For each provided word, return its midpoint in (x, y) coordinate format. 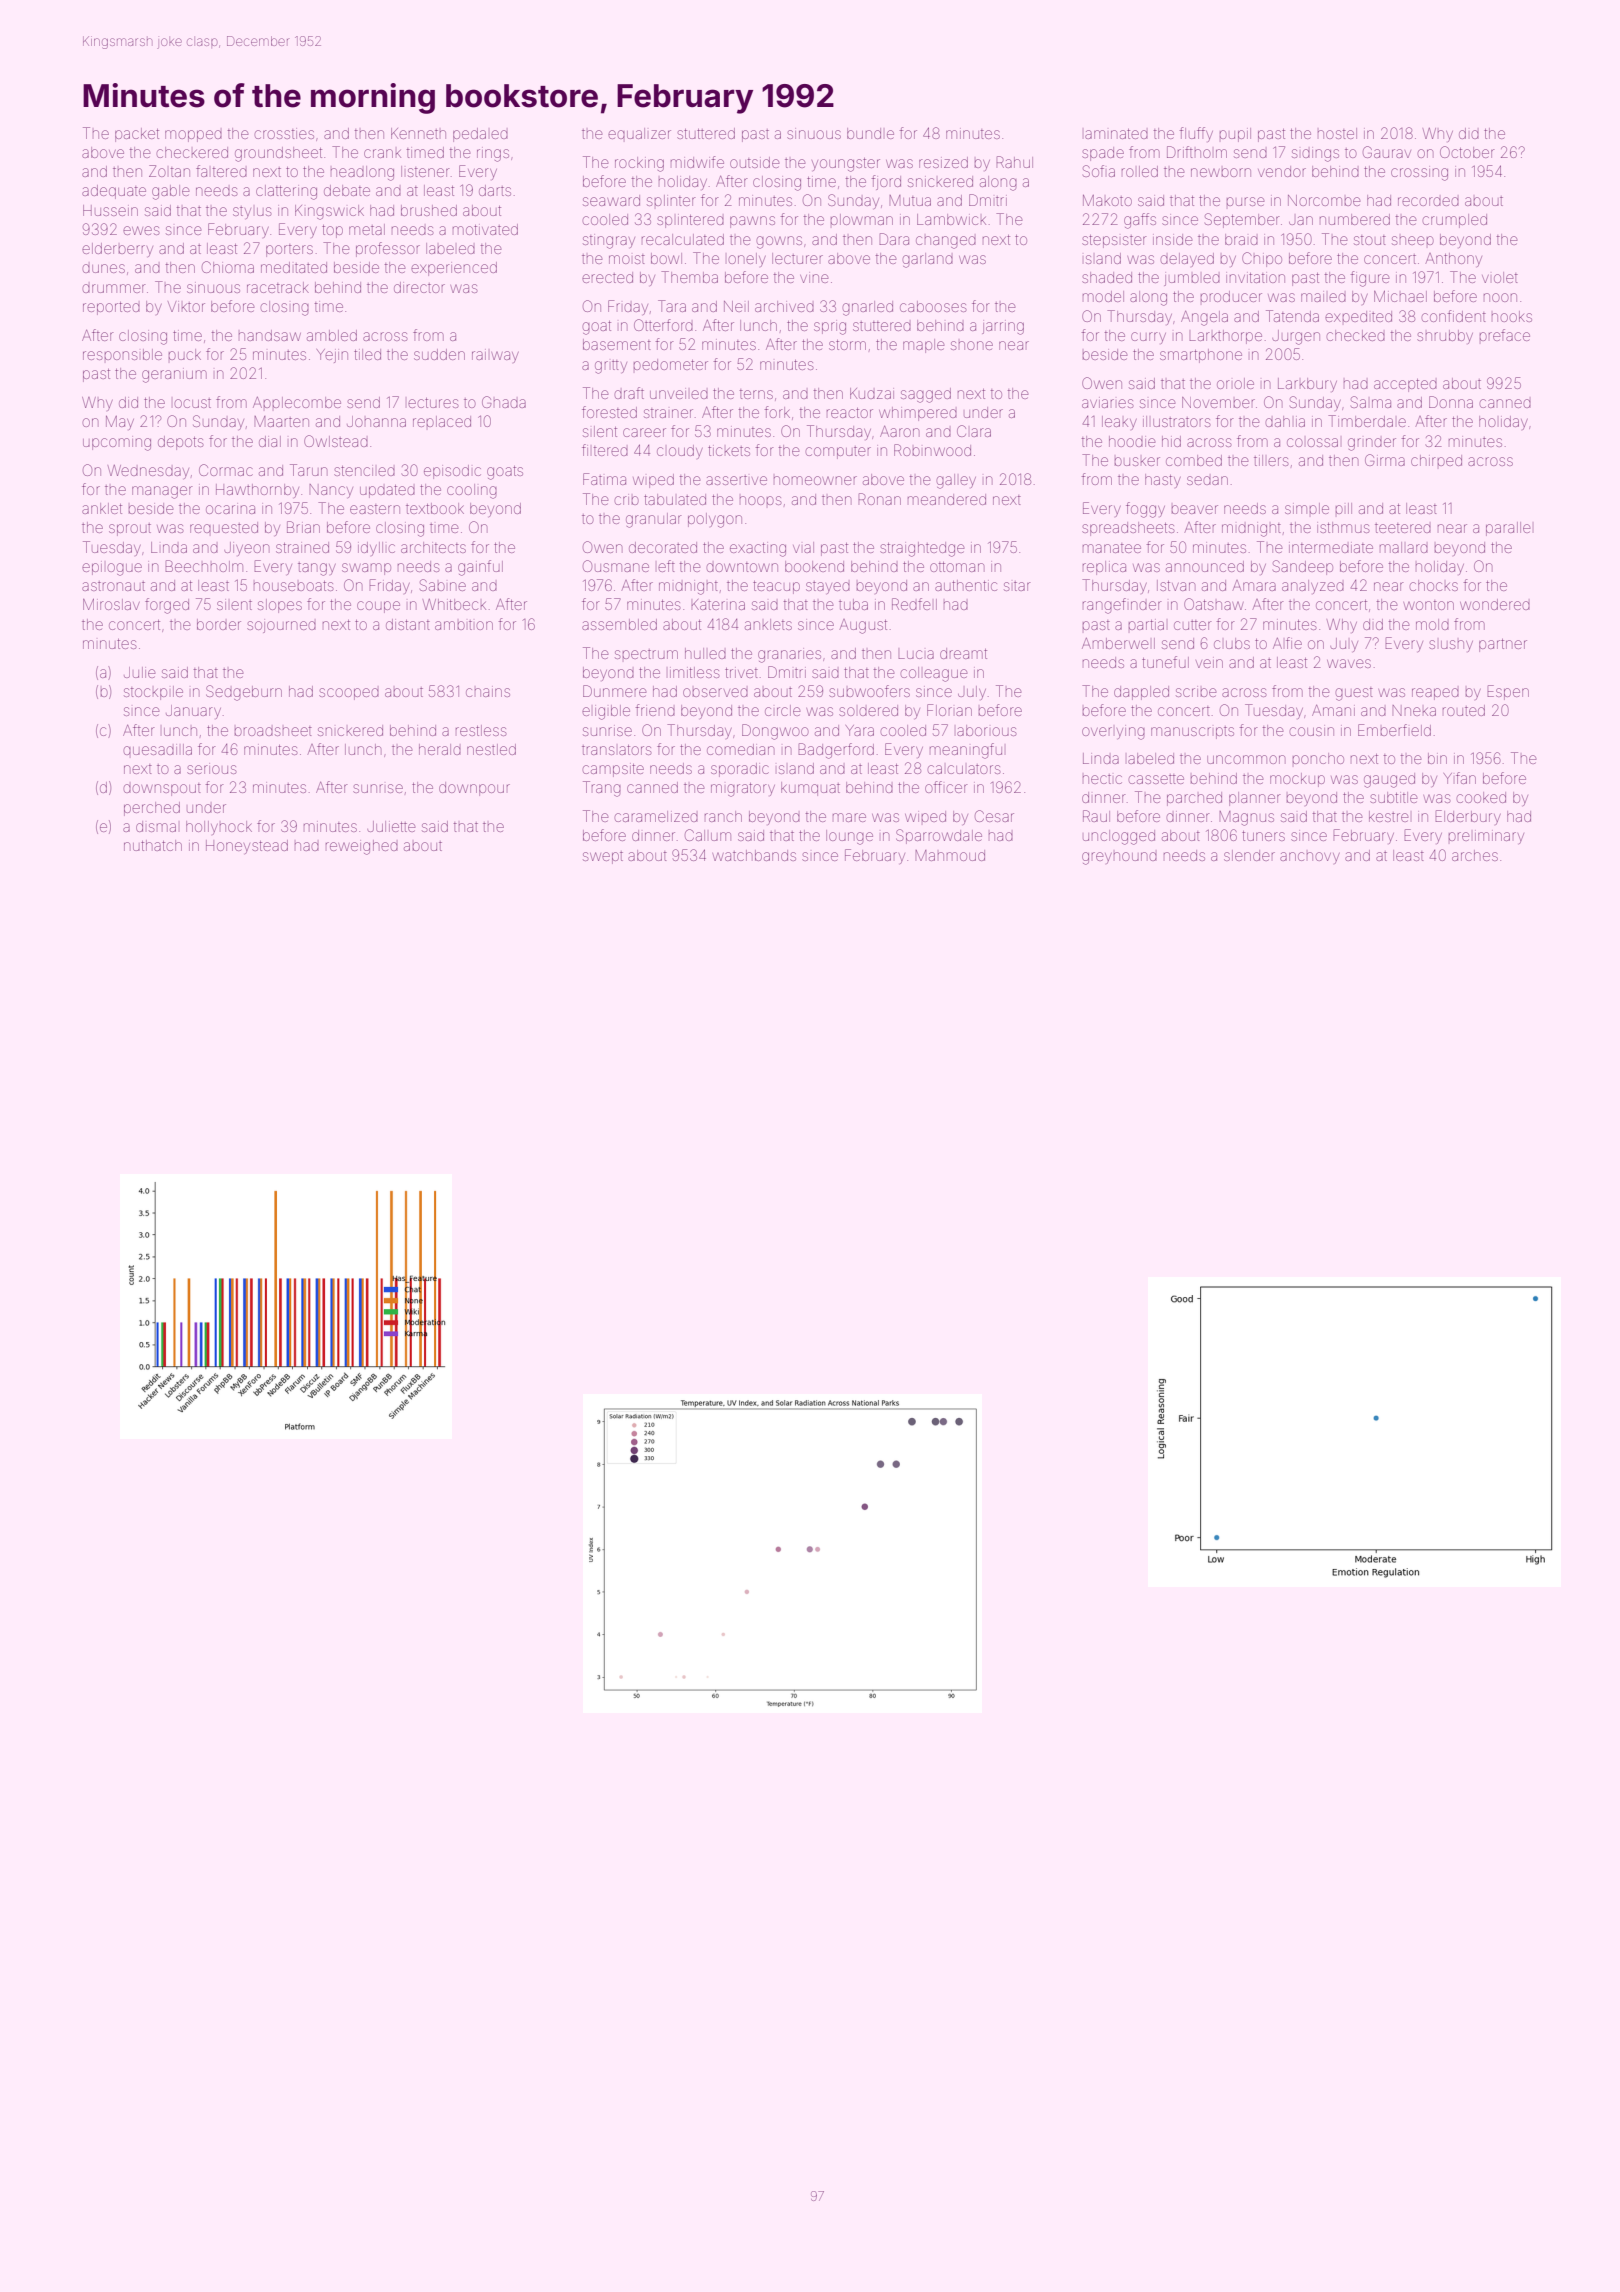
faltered (221, 171)
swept (603, 857)
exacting (758, 549)
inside (1172, 239)
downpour (474, 789)
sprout (130, 529)
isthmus (1343, 527)
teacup (776, 587)
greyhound (1119, 858)
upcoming (117, 443)
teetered (1403, 528)
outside (754, 162)
